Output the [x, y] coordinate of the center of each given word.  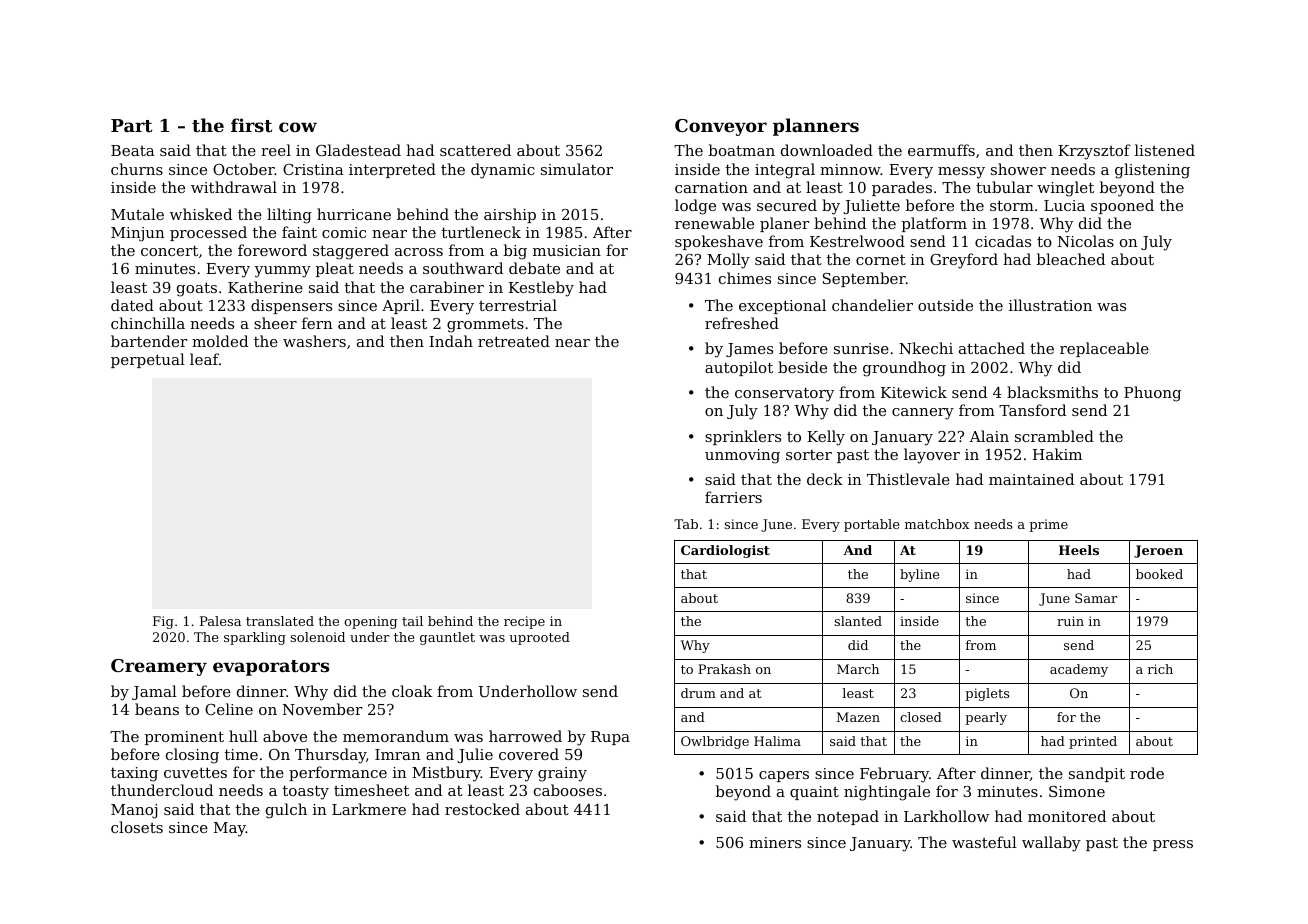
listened [1165, 150]
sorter [809, 454]
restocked [482, 809]
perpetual [148, 360]
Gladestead [358, 150]
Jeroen [1158, 551]
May [230, 829]
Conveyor [721, 127]
